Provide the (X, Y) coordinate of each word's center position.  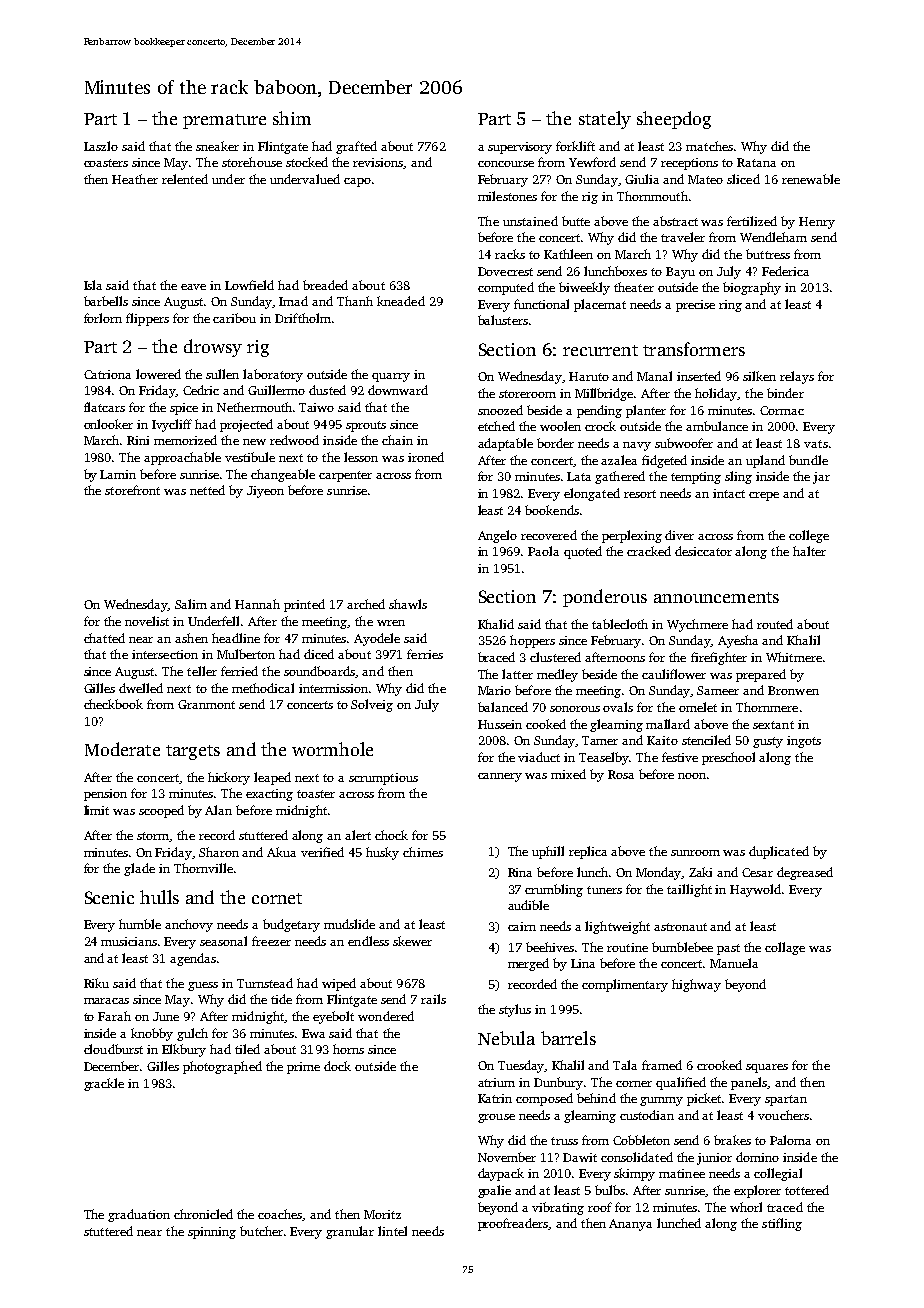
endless (368, 941)
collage (785, 948)
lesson (361, 457)
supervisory (520, 148)
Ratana (756, 162)
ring (730, 306)
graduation (139, 1215)
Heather (135, 179)
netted (207, 490)
